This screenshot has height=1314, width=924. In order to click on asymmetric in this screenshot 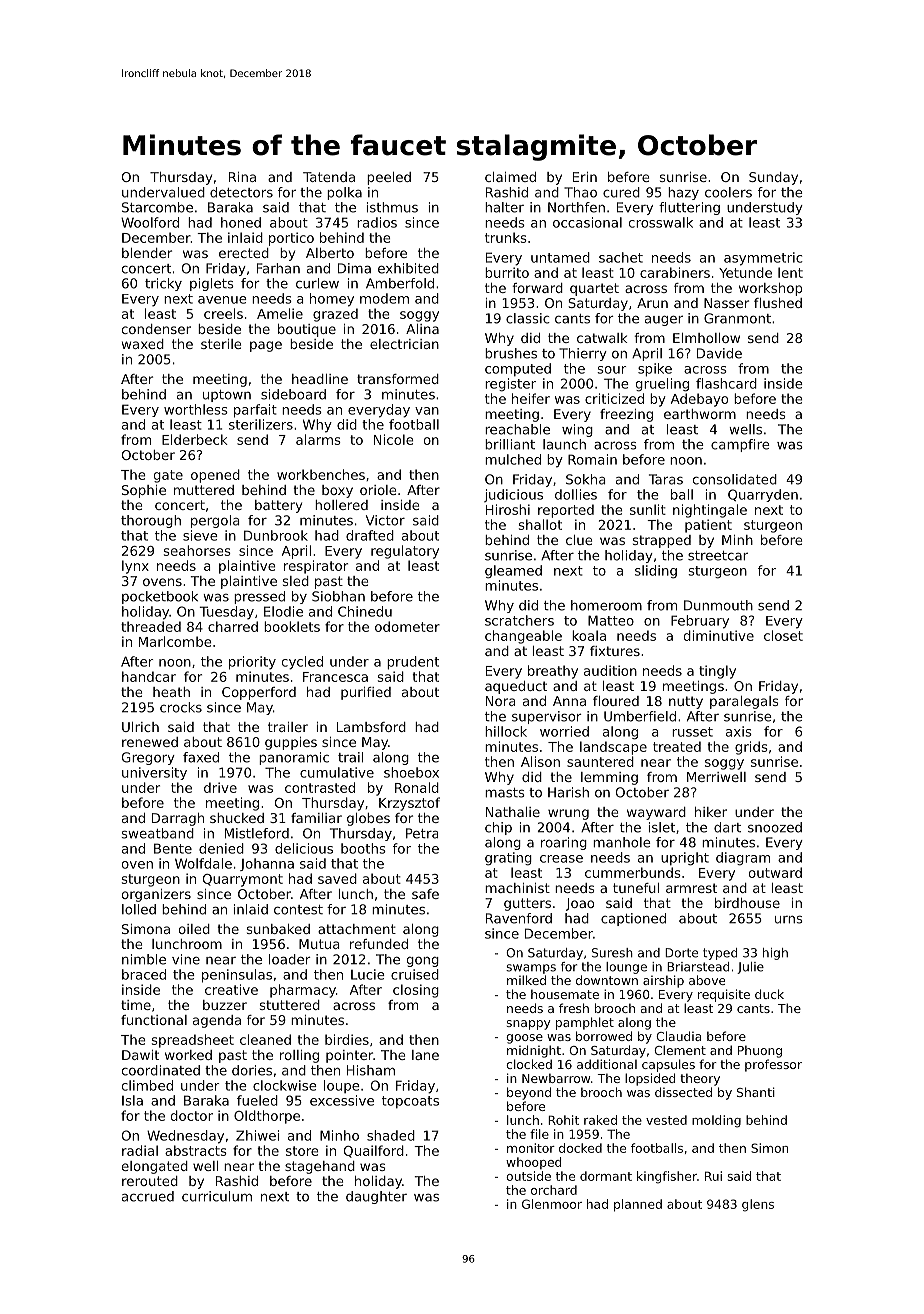, I will do `click(763, 259)`.
